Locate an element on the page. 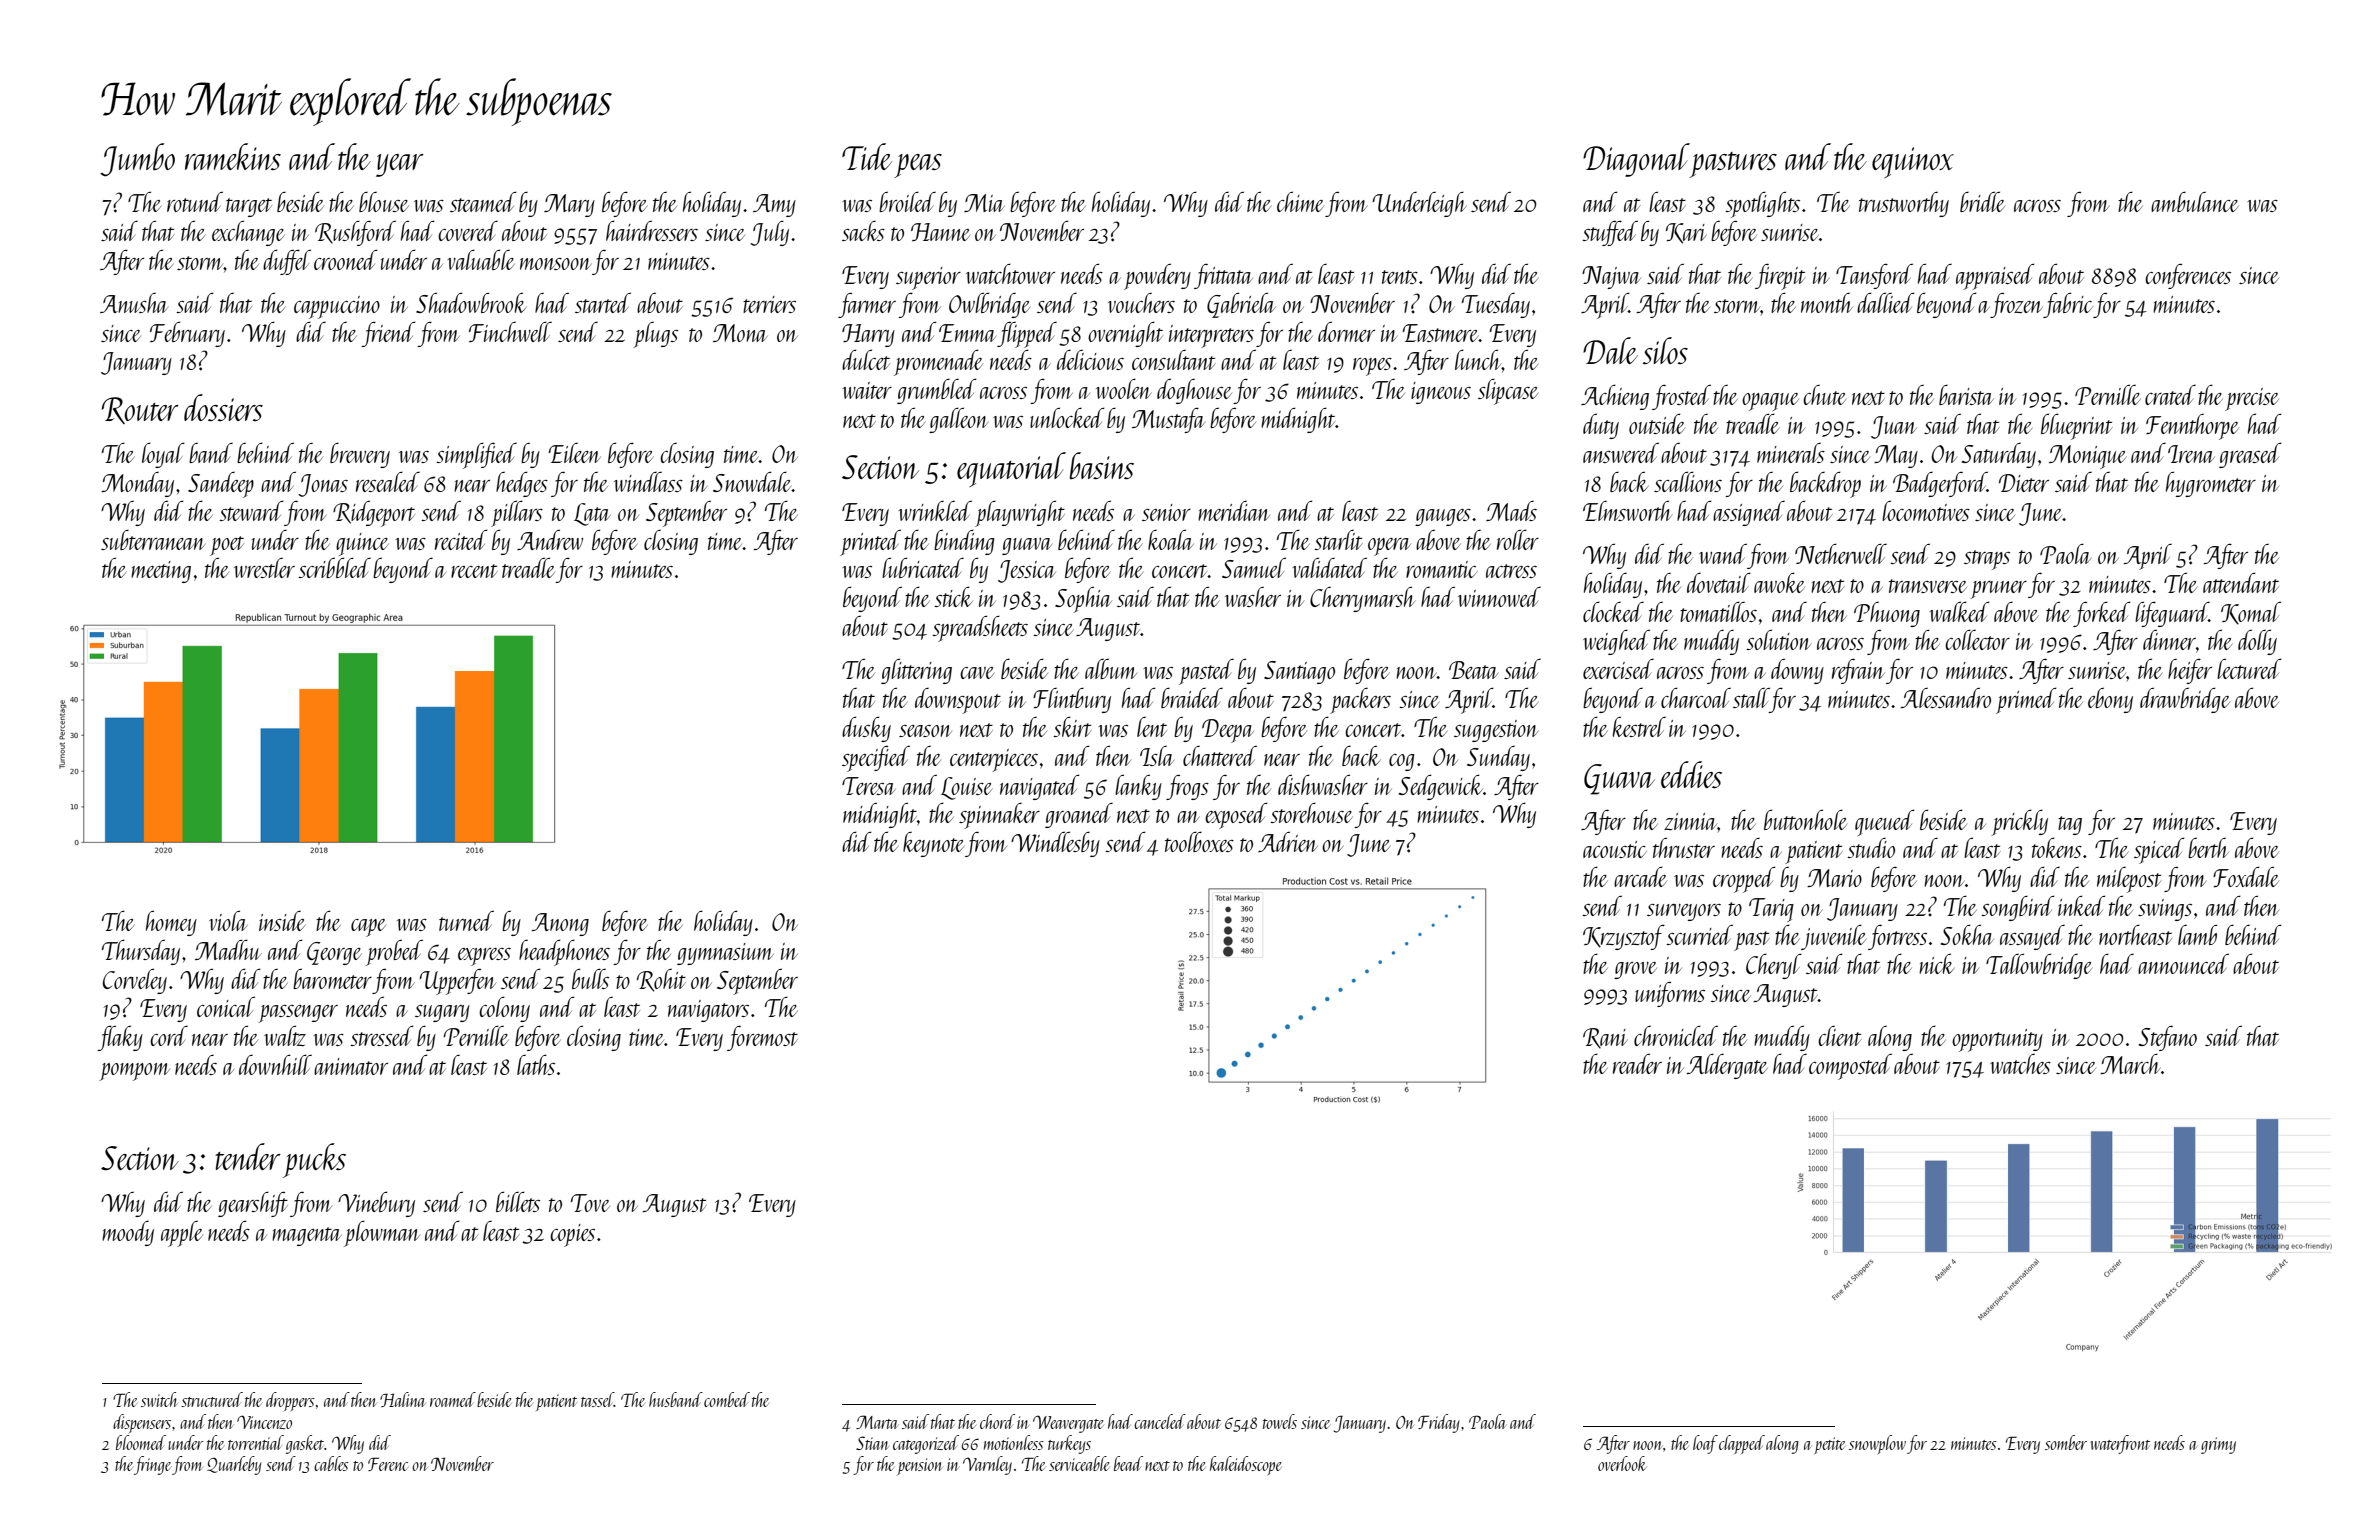 The height and width of the image is (1540, 2380). studio is located at coordinates (1871, 848).
